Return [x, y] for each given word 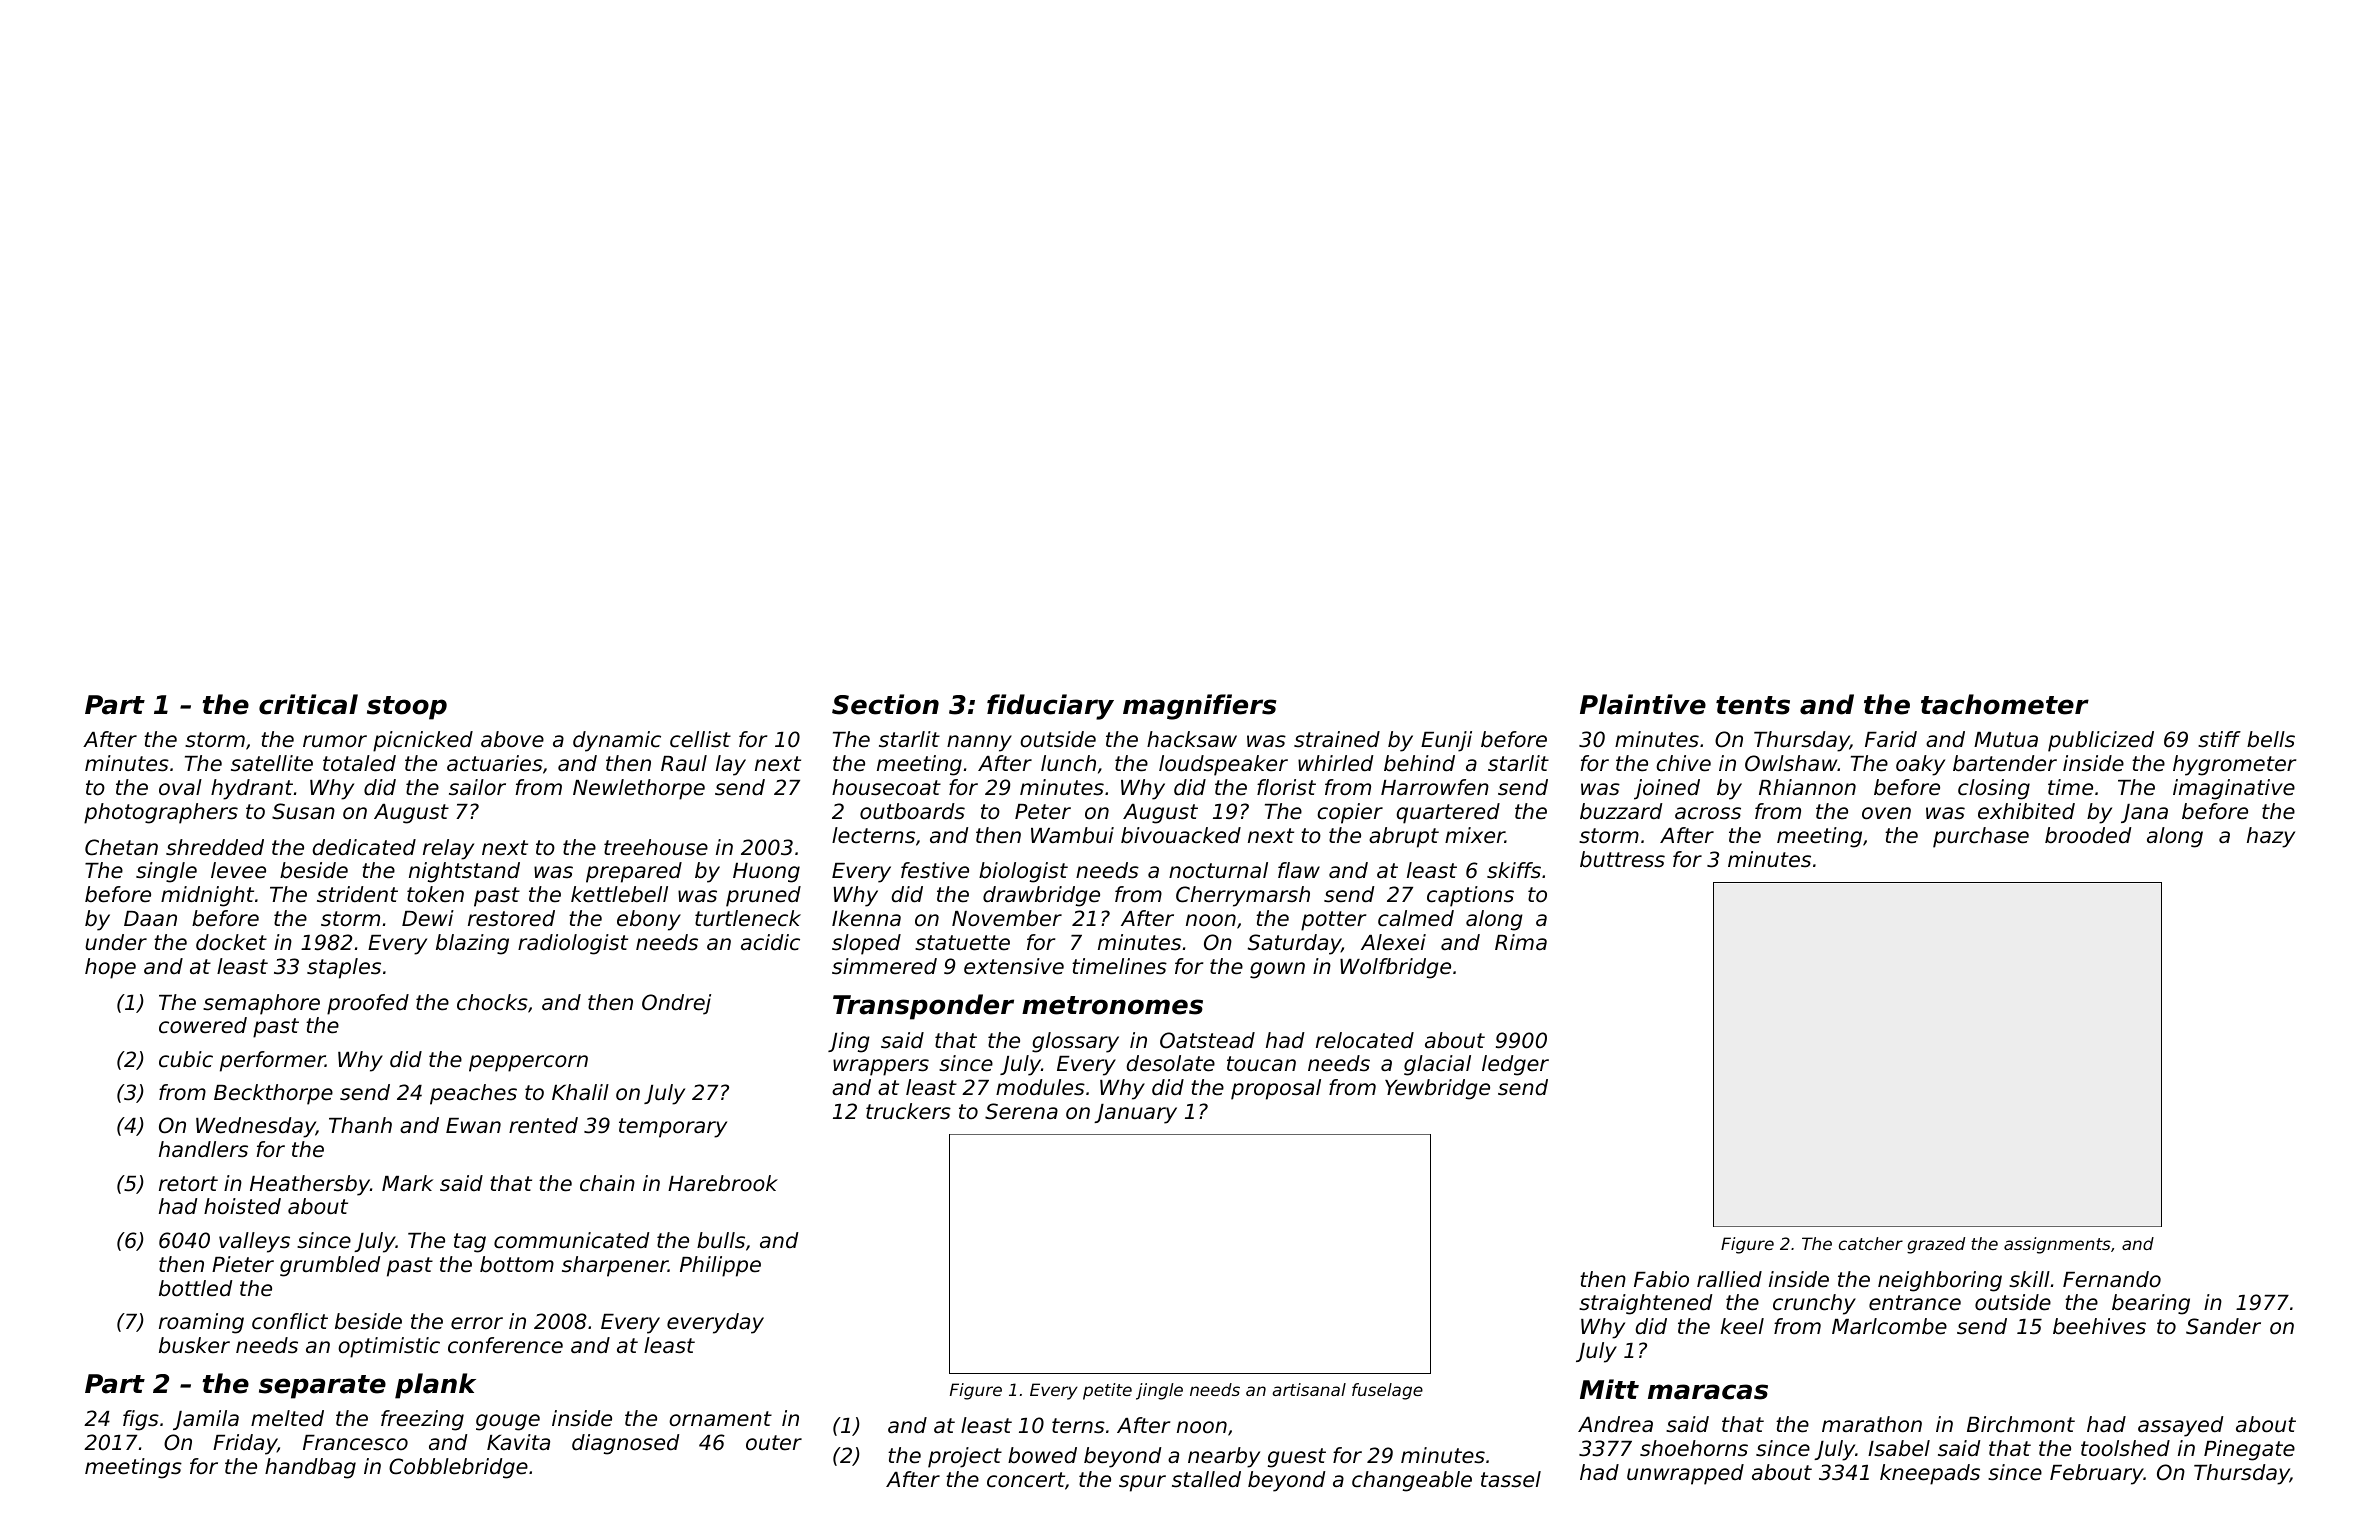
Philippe [720, 1266]
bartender [2005, 763]
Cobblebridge [458, 1468]
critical [308, 704]
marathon [1872, 1424]
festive [935, 870]
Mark [407, 1183]
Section [885, 704]
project [965, 1457]
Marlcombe [1889, 1326]
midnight [207, 896]
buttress [1622, 859]
